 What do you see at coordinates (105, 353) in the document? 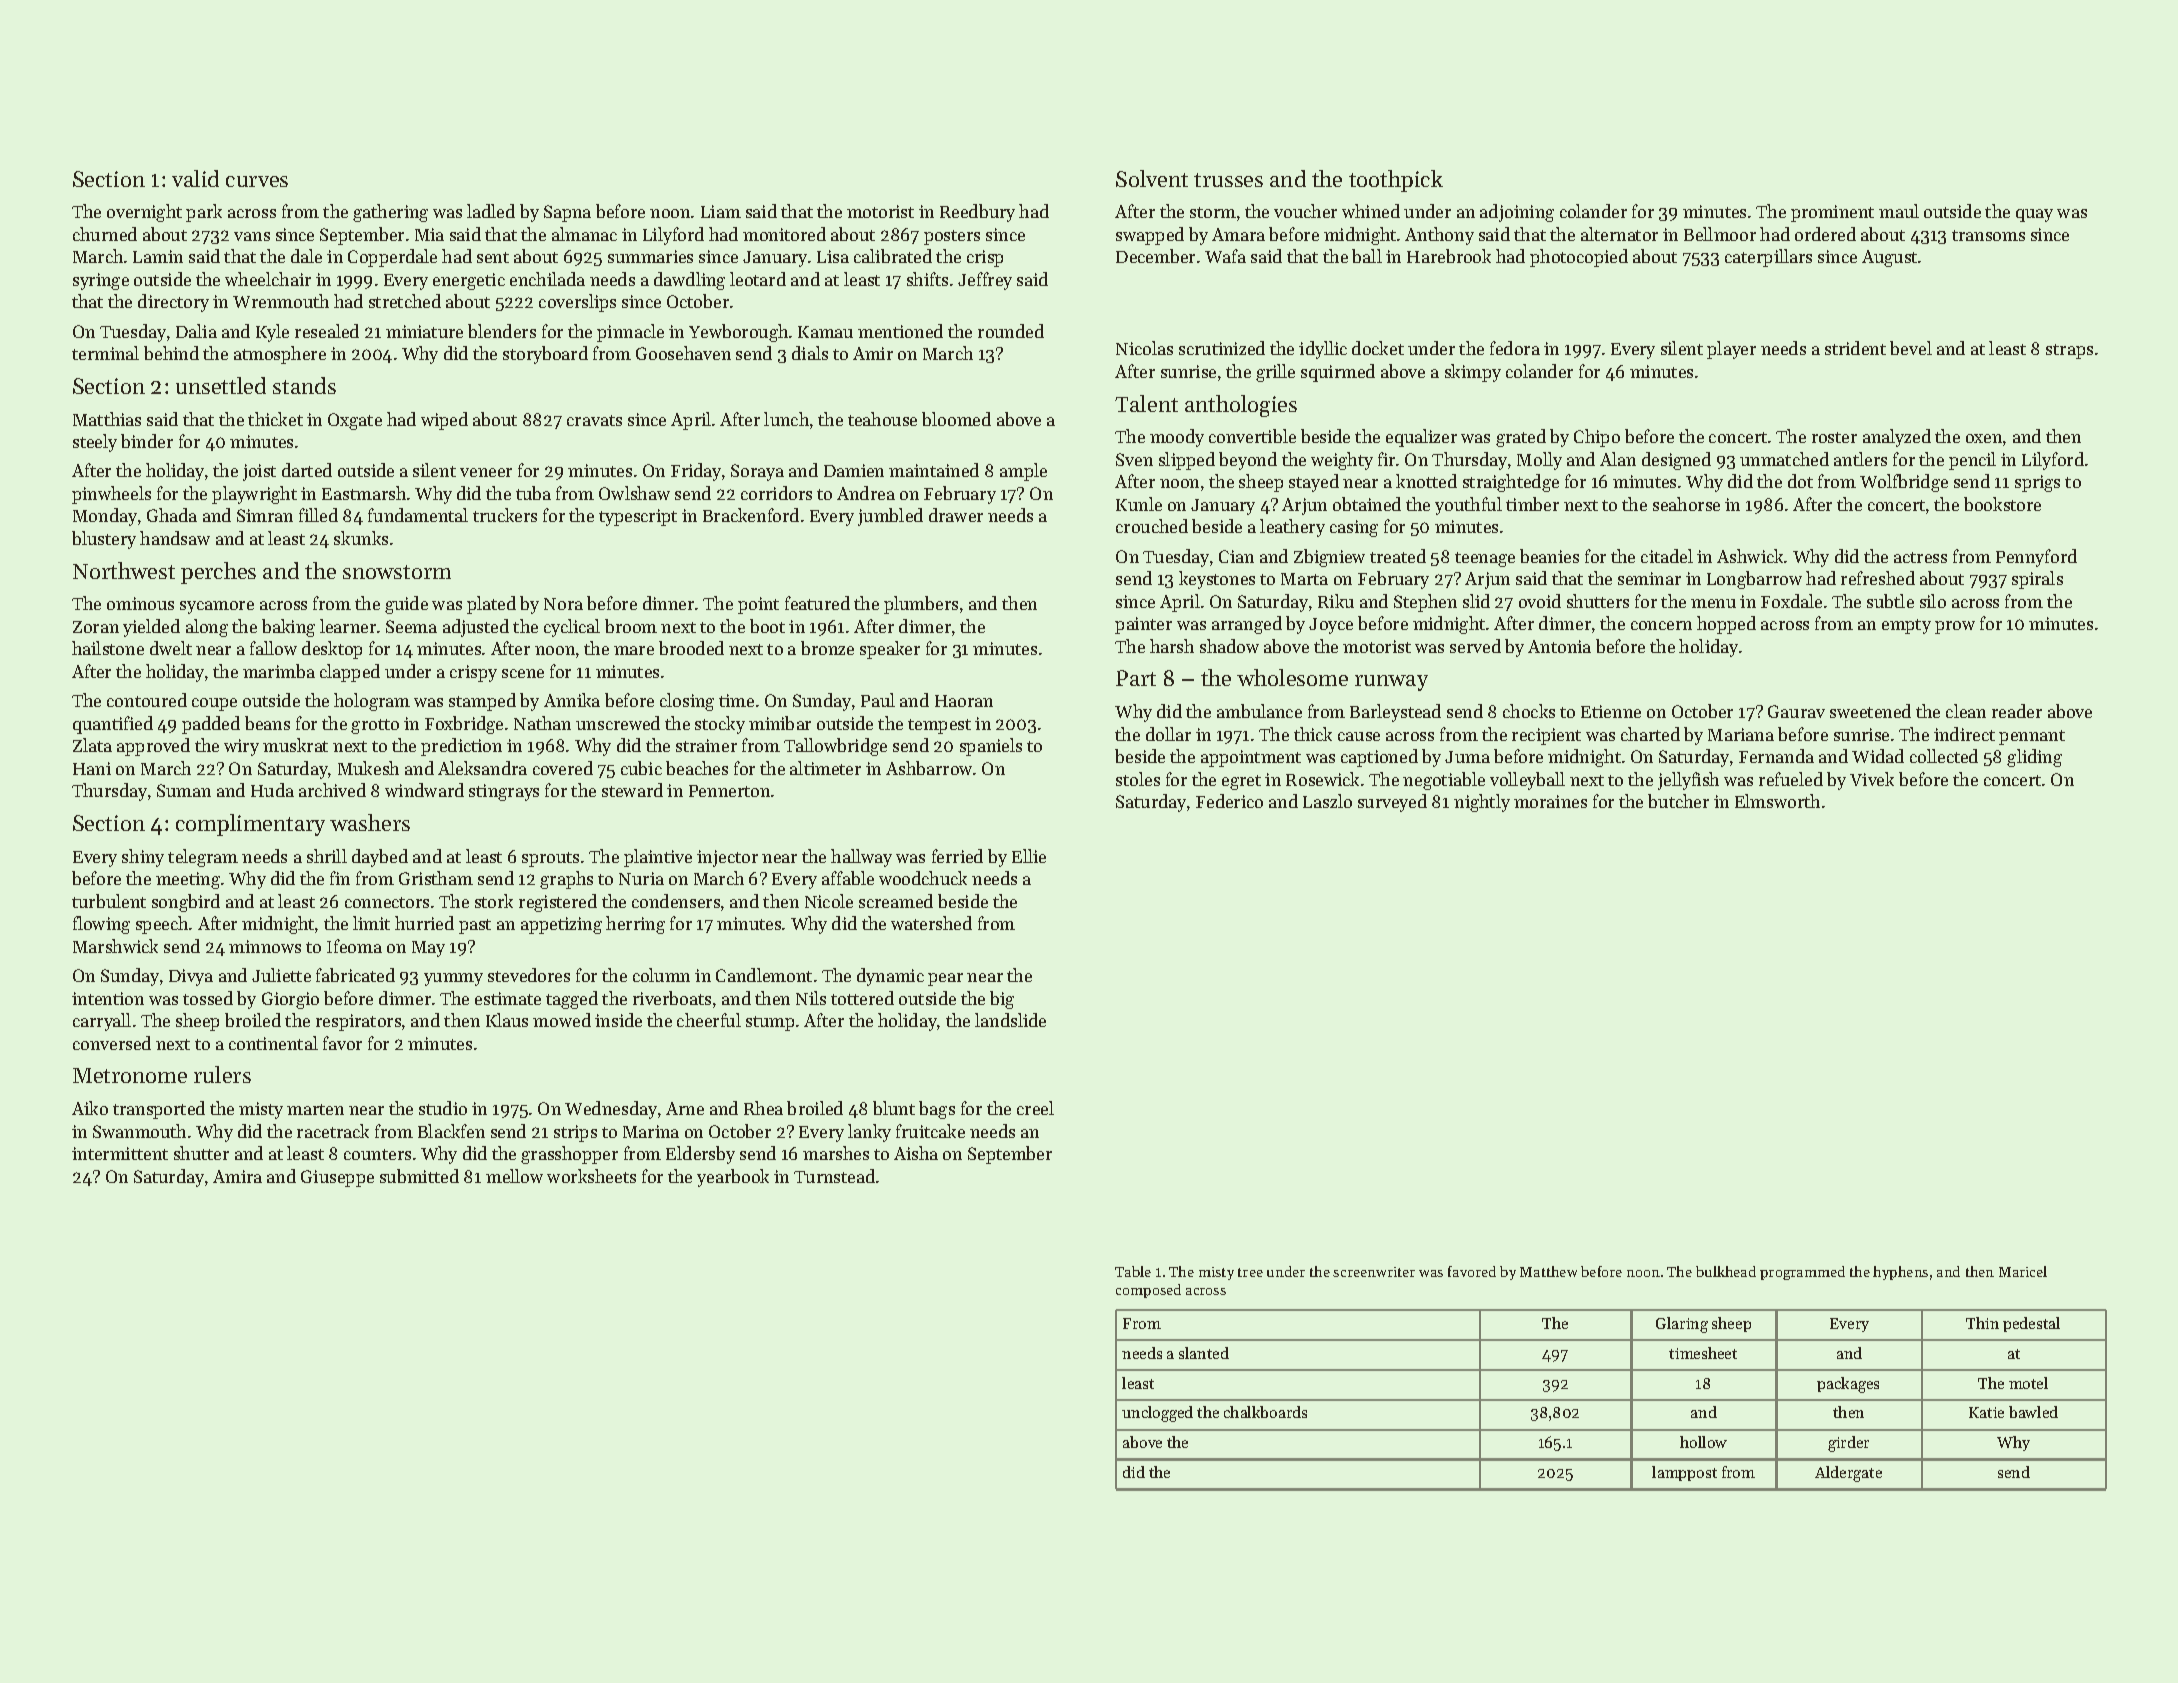
I see `terminal` at bounding box center [105, 353].
